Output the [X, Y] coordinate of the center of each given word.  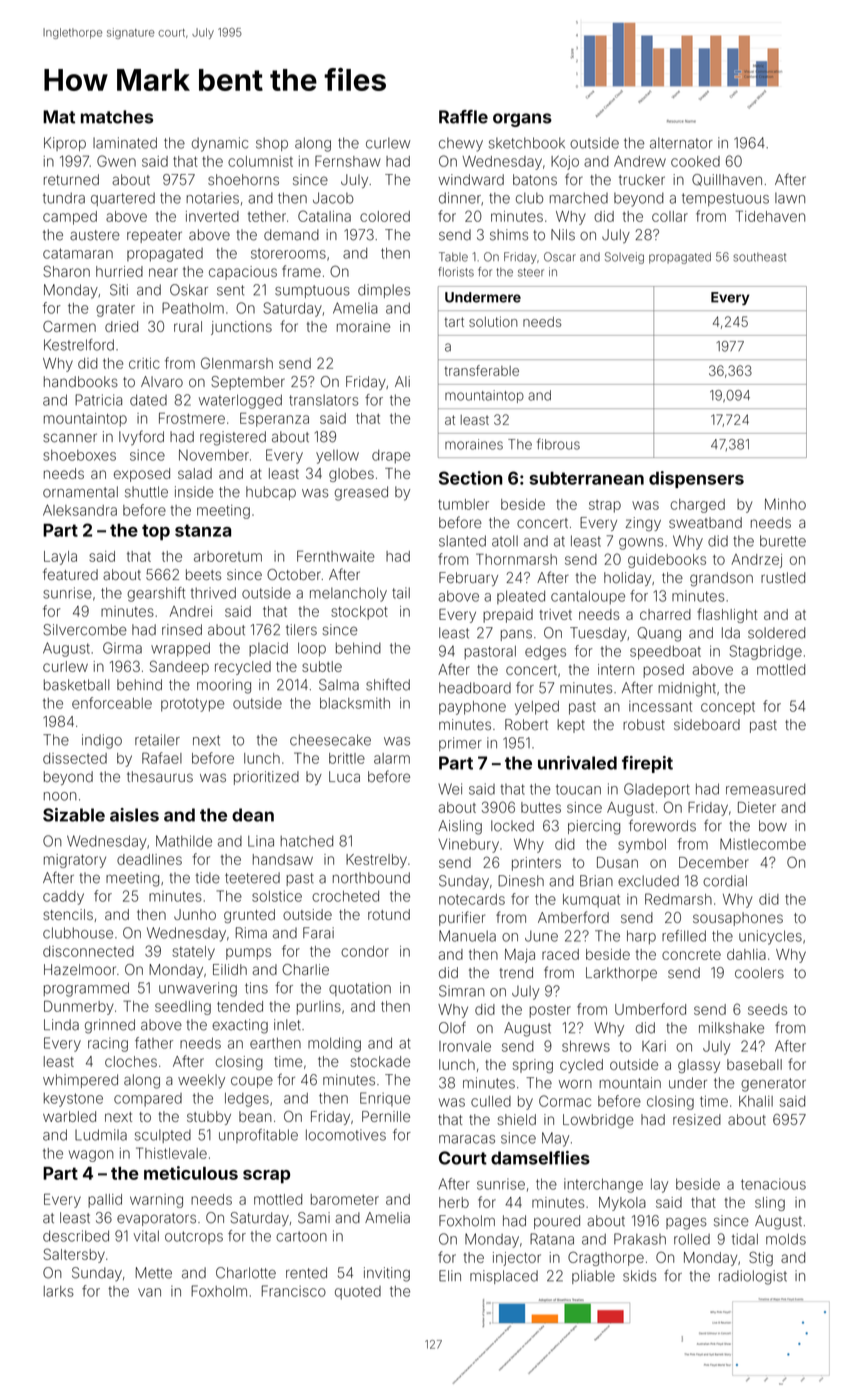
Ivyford [141, 437]
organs [522, 120]
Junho [195, 914]
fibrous [558, 444]
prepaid [508, 616]
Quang [659, 634]
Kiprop [65, 144]
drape [391, 457]
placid [268, 649]
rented [306, 1273]
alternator [681, 143]
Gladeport [657, 790]
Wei [450, 789]
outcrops [194, 1237]
